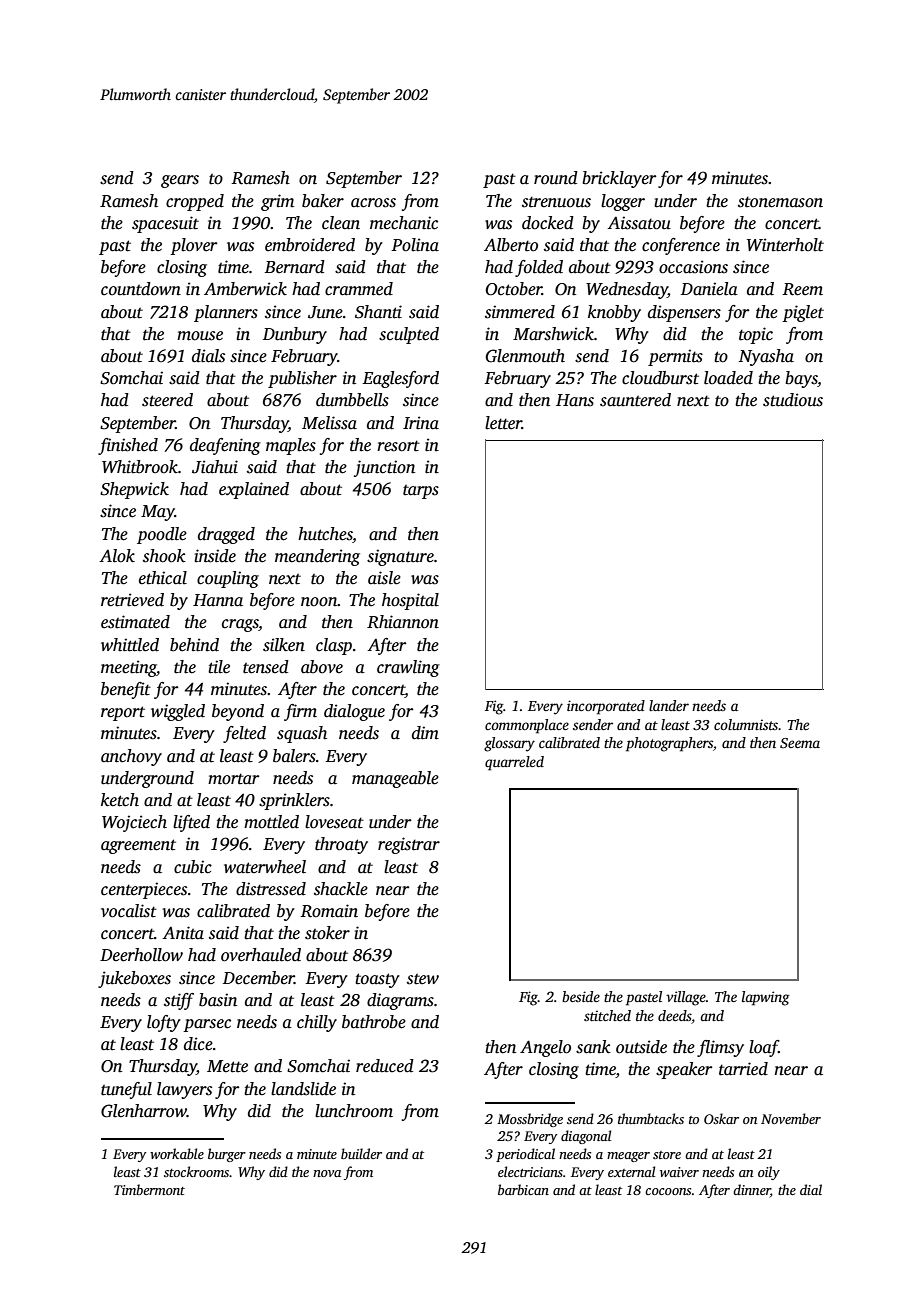 The image size is (924, 1311). I want to click on letter, so click(503, 423).
